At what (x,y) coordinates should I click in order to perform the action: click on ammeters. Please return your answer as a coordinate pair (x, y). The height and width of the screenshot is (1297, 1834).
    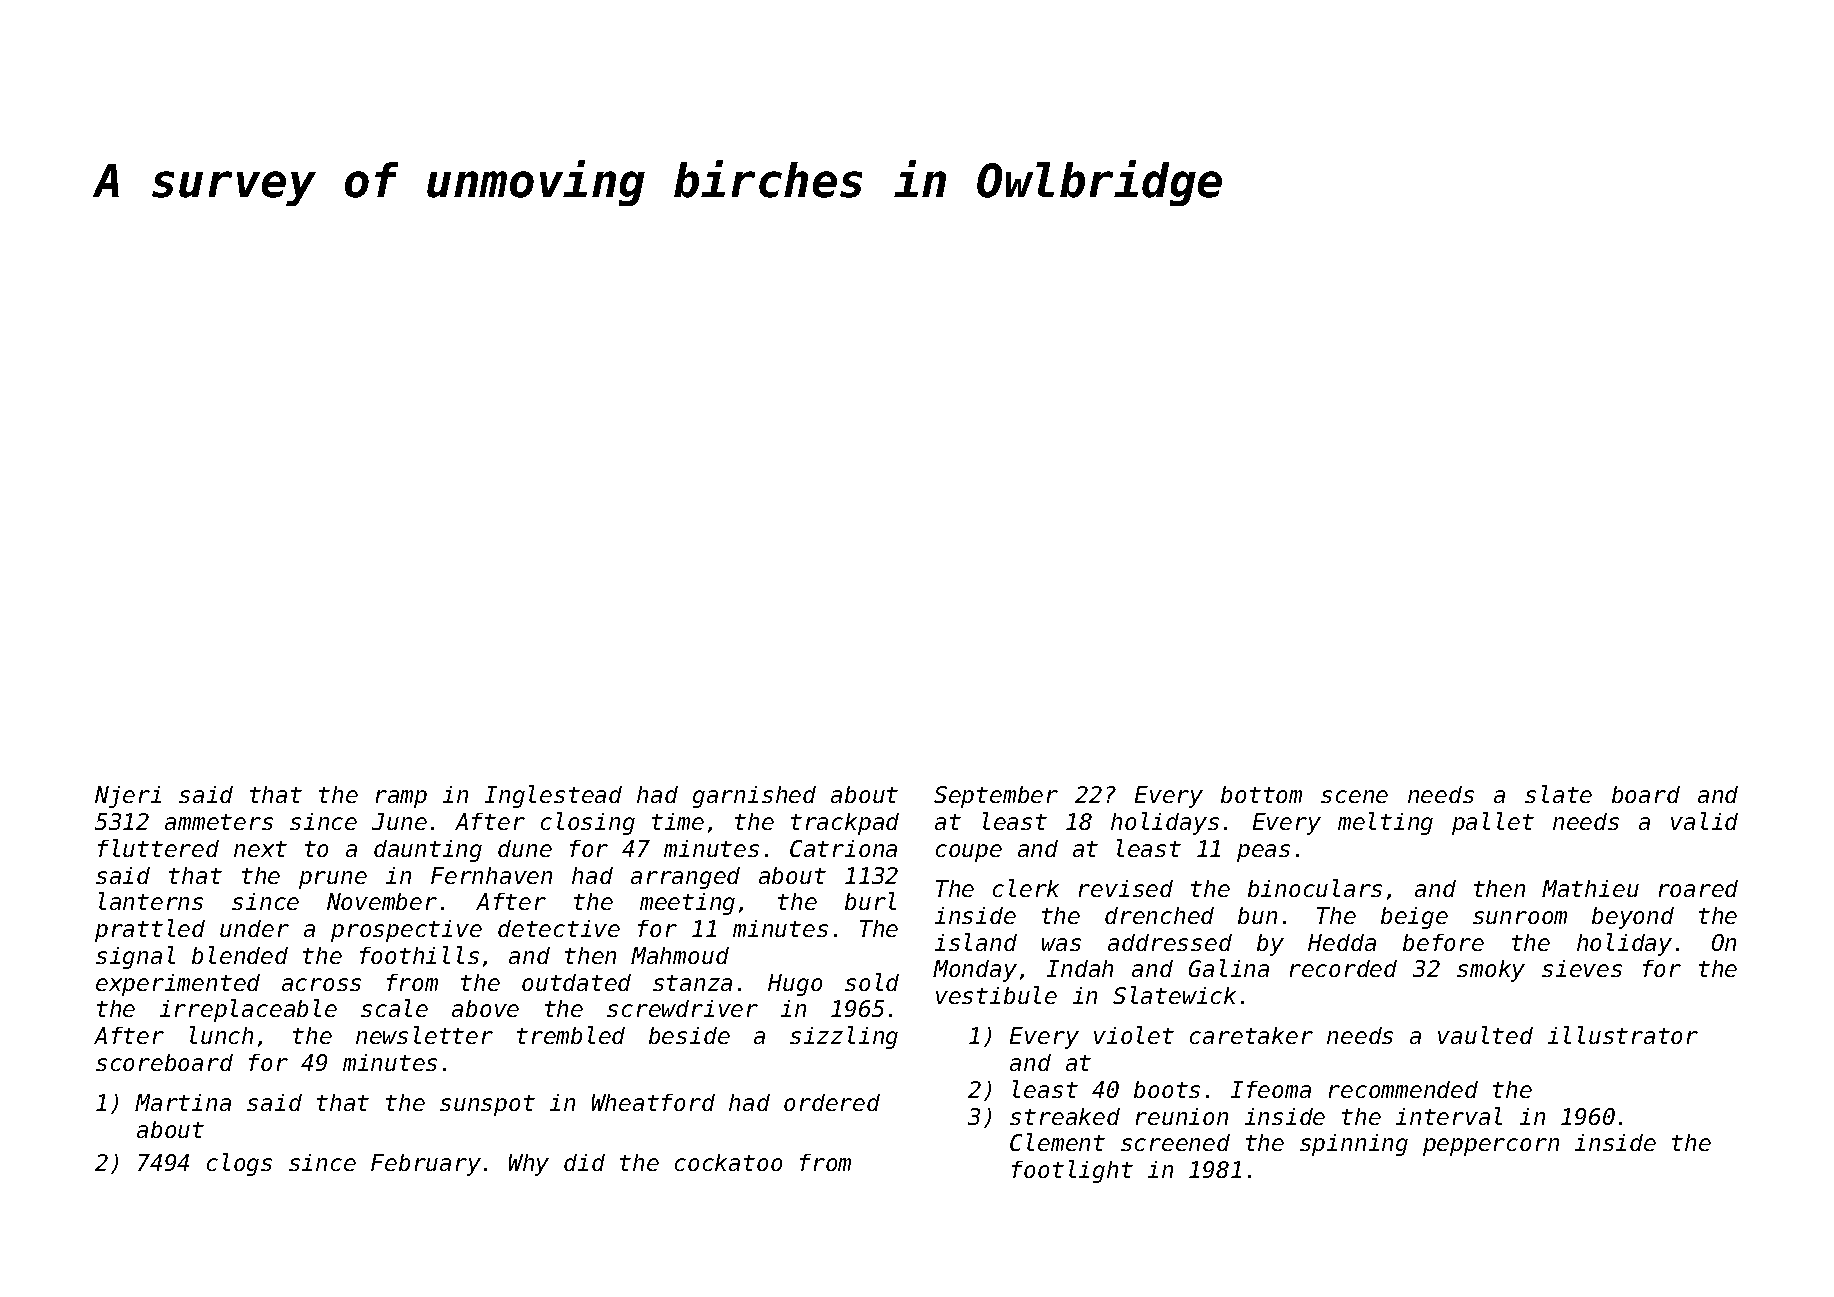
    Looking at the image, I should click on (219, 822).
